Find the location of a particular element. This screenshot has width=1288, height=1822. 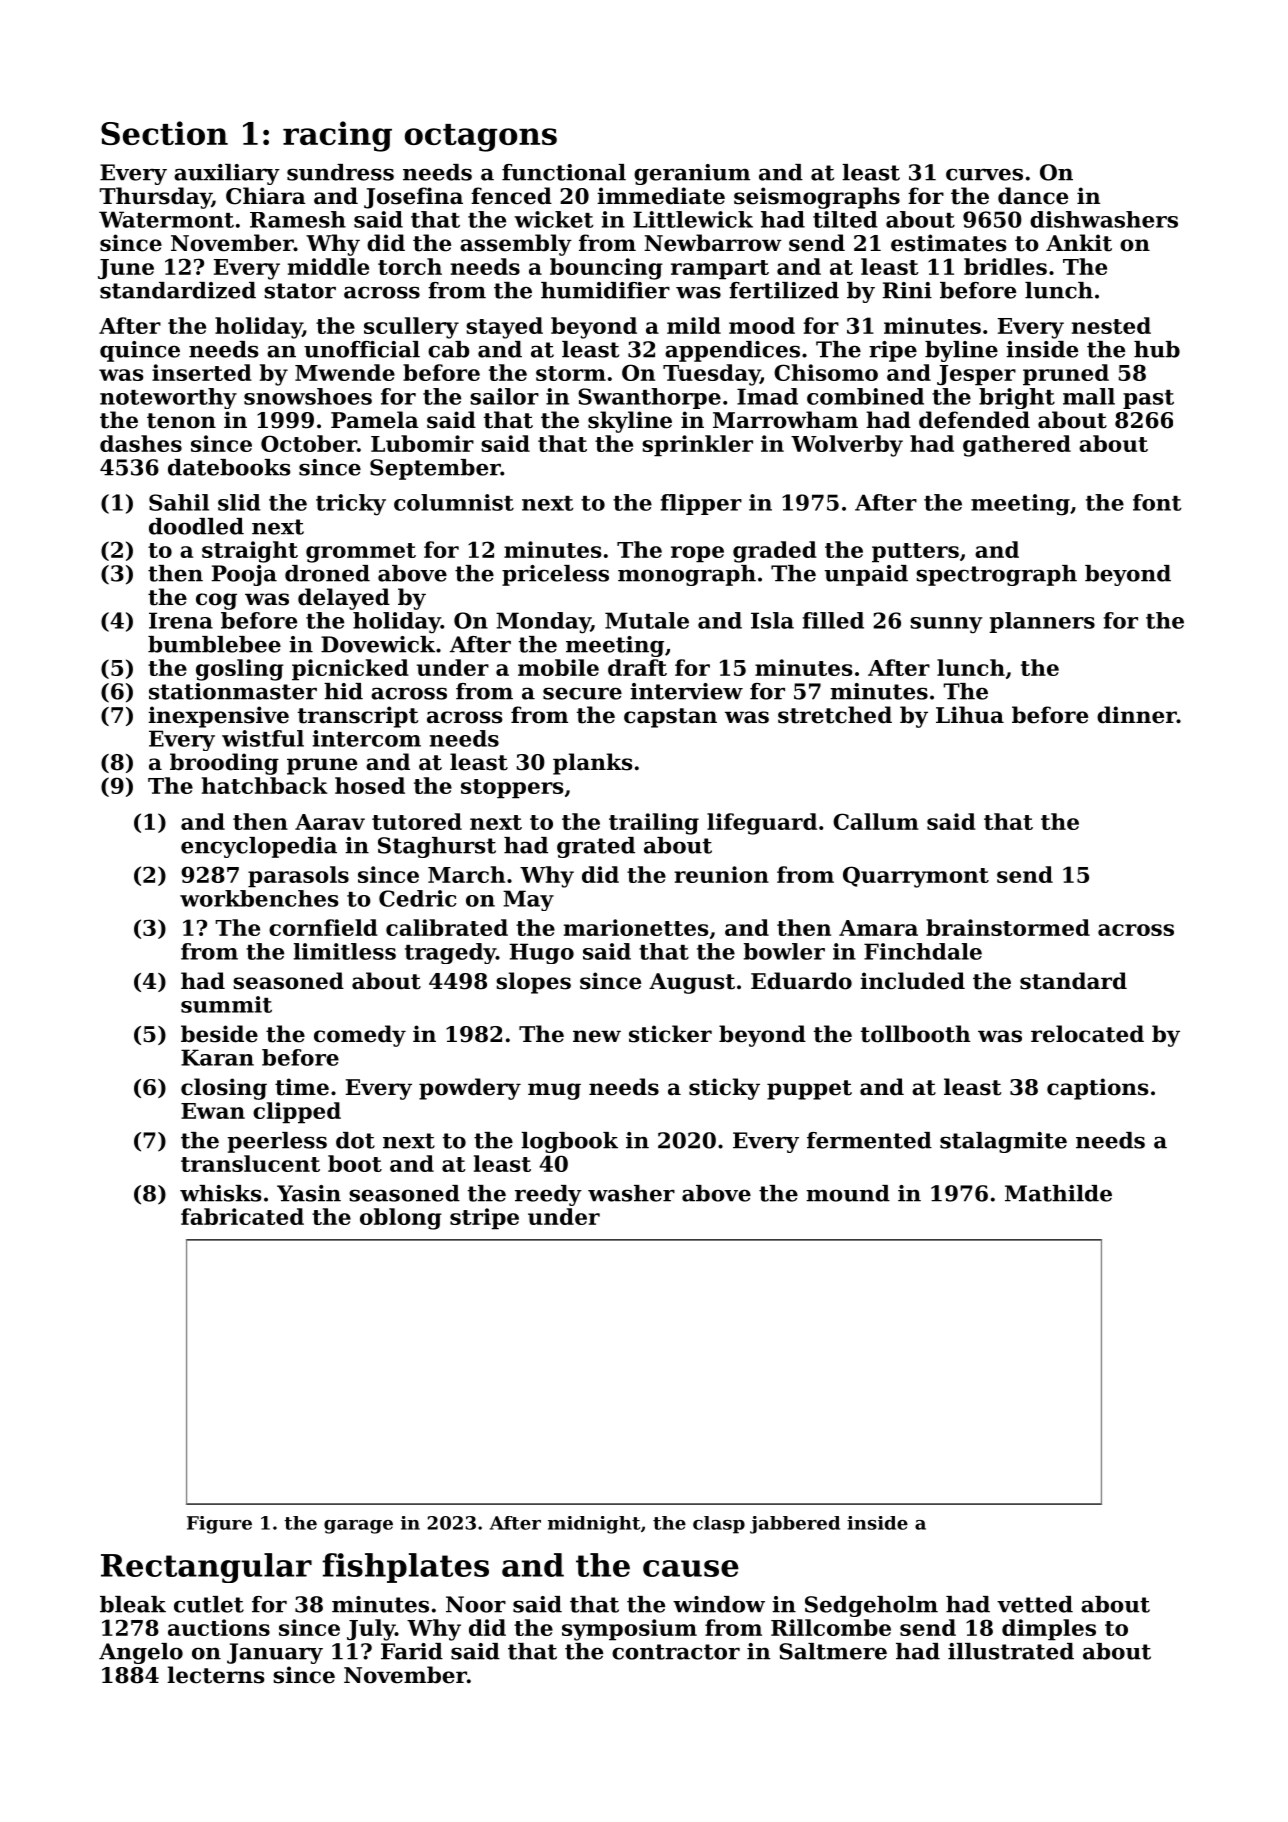

contractor is located at coordinates (676, 1652).
